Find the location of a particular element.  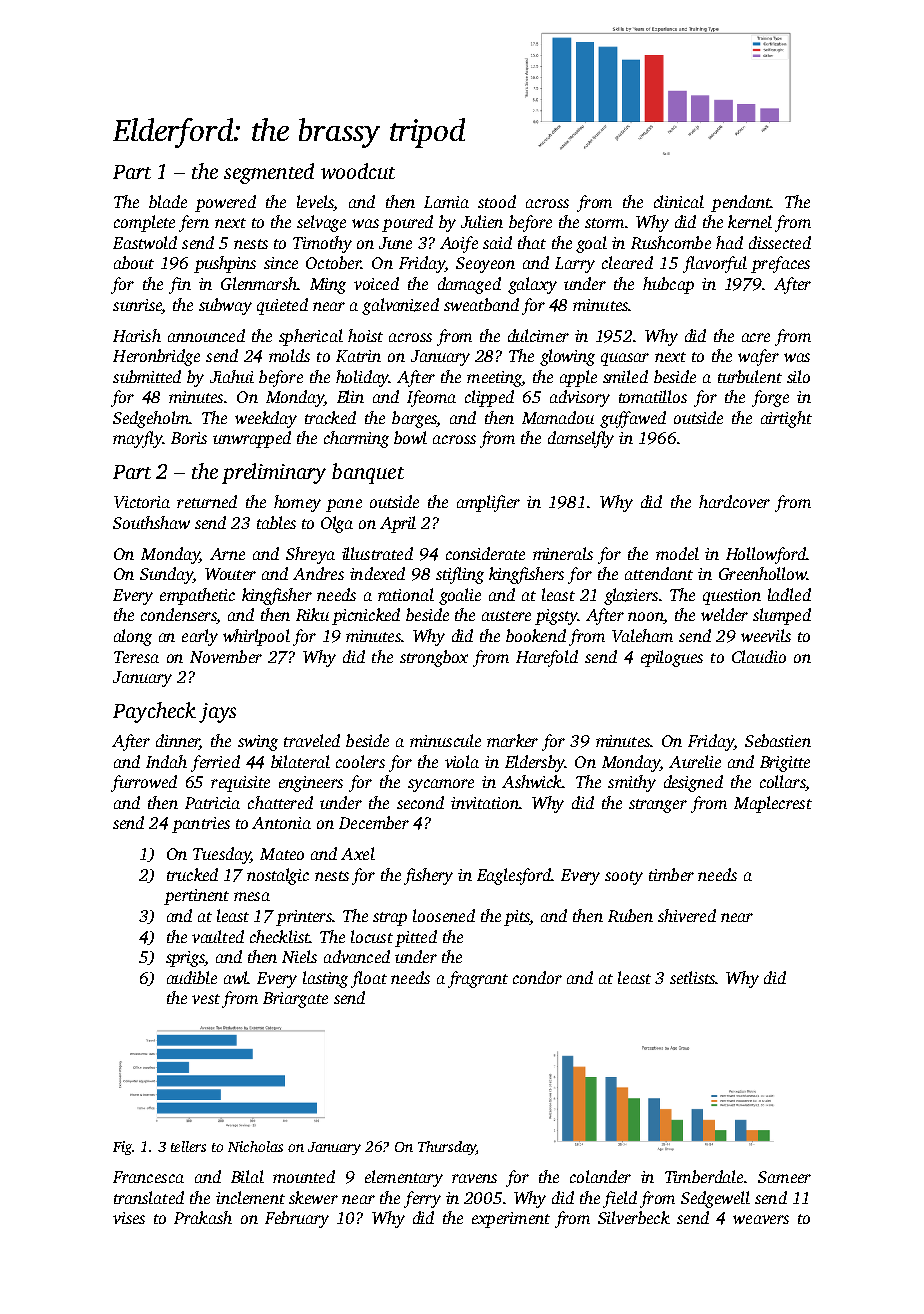

trucked is located at coordinates (192, 874).
